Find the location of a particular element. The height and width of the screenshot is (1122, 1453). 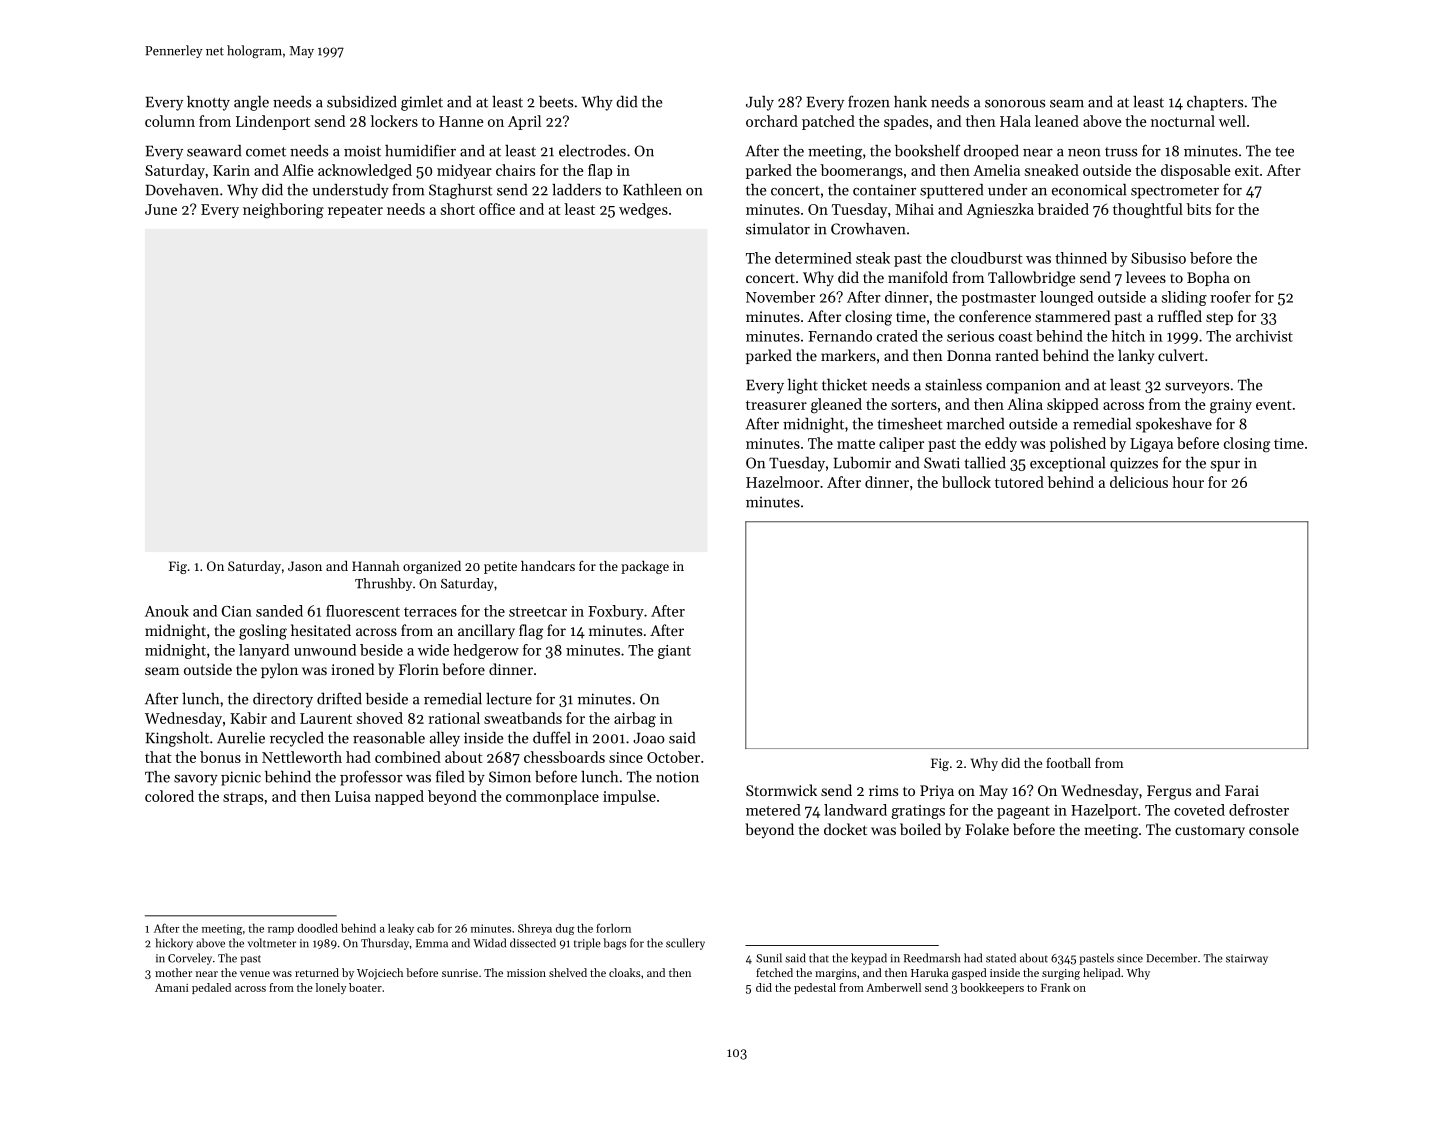

filed is located at coordinates (450, 776).
